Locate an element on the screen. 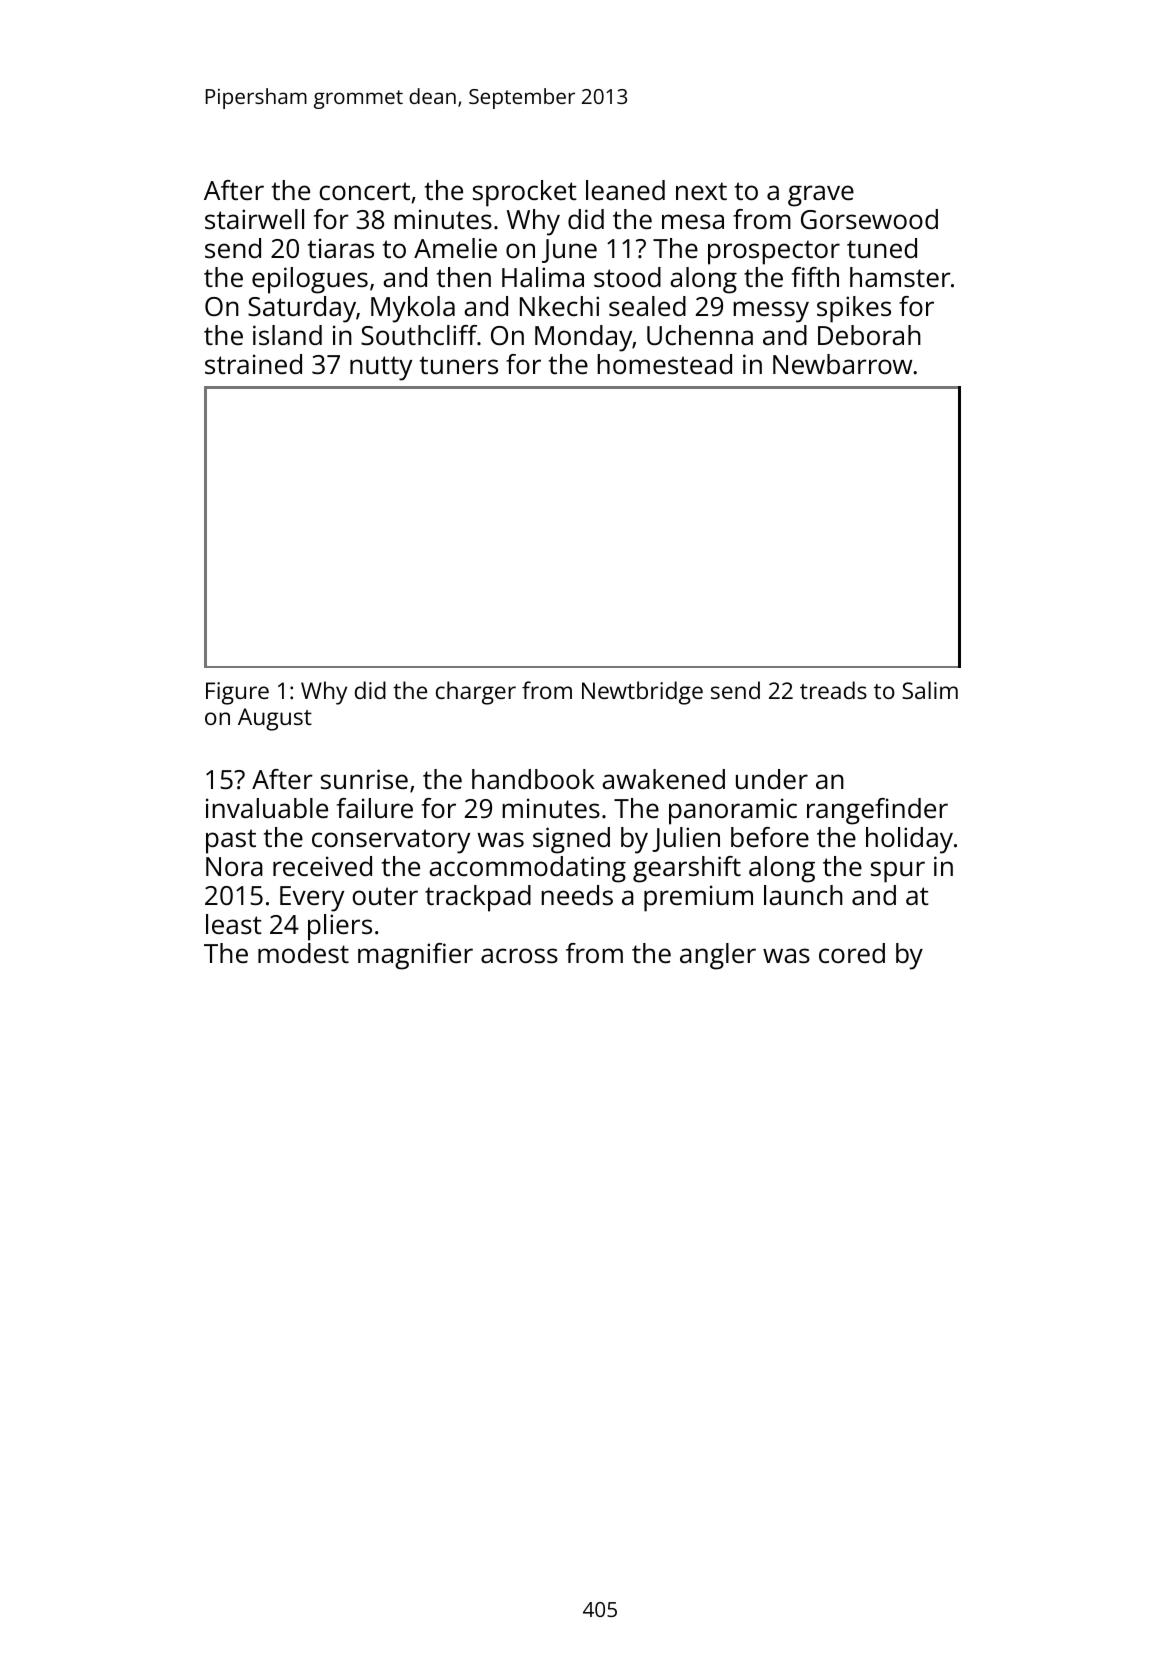 This screenshot has height=1654, width=1165. conservatory is located at coordinates (391, 841).
